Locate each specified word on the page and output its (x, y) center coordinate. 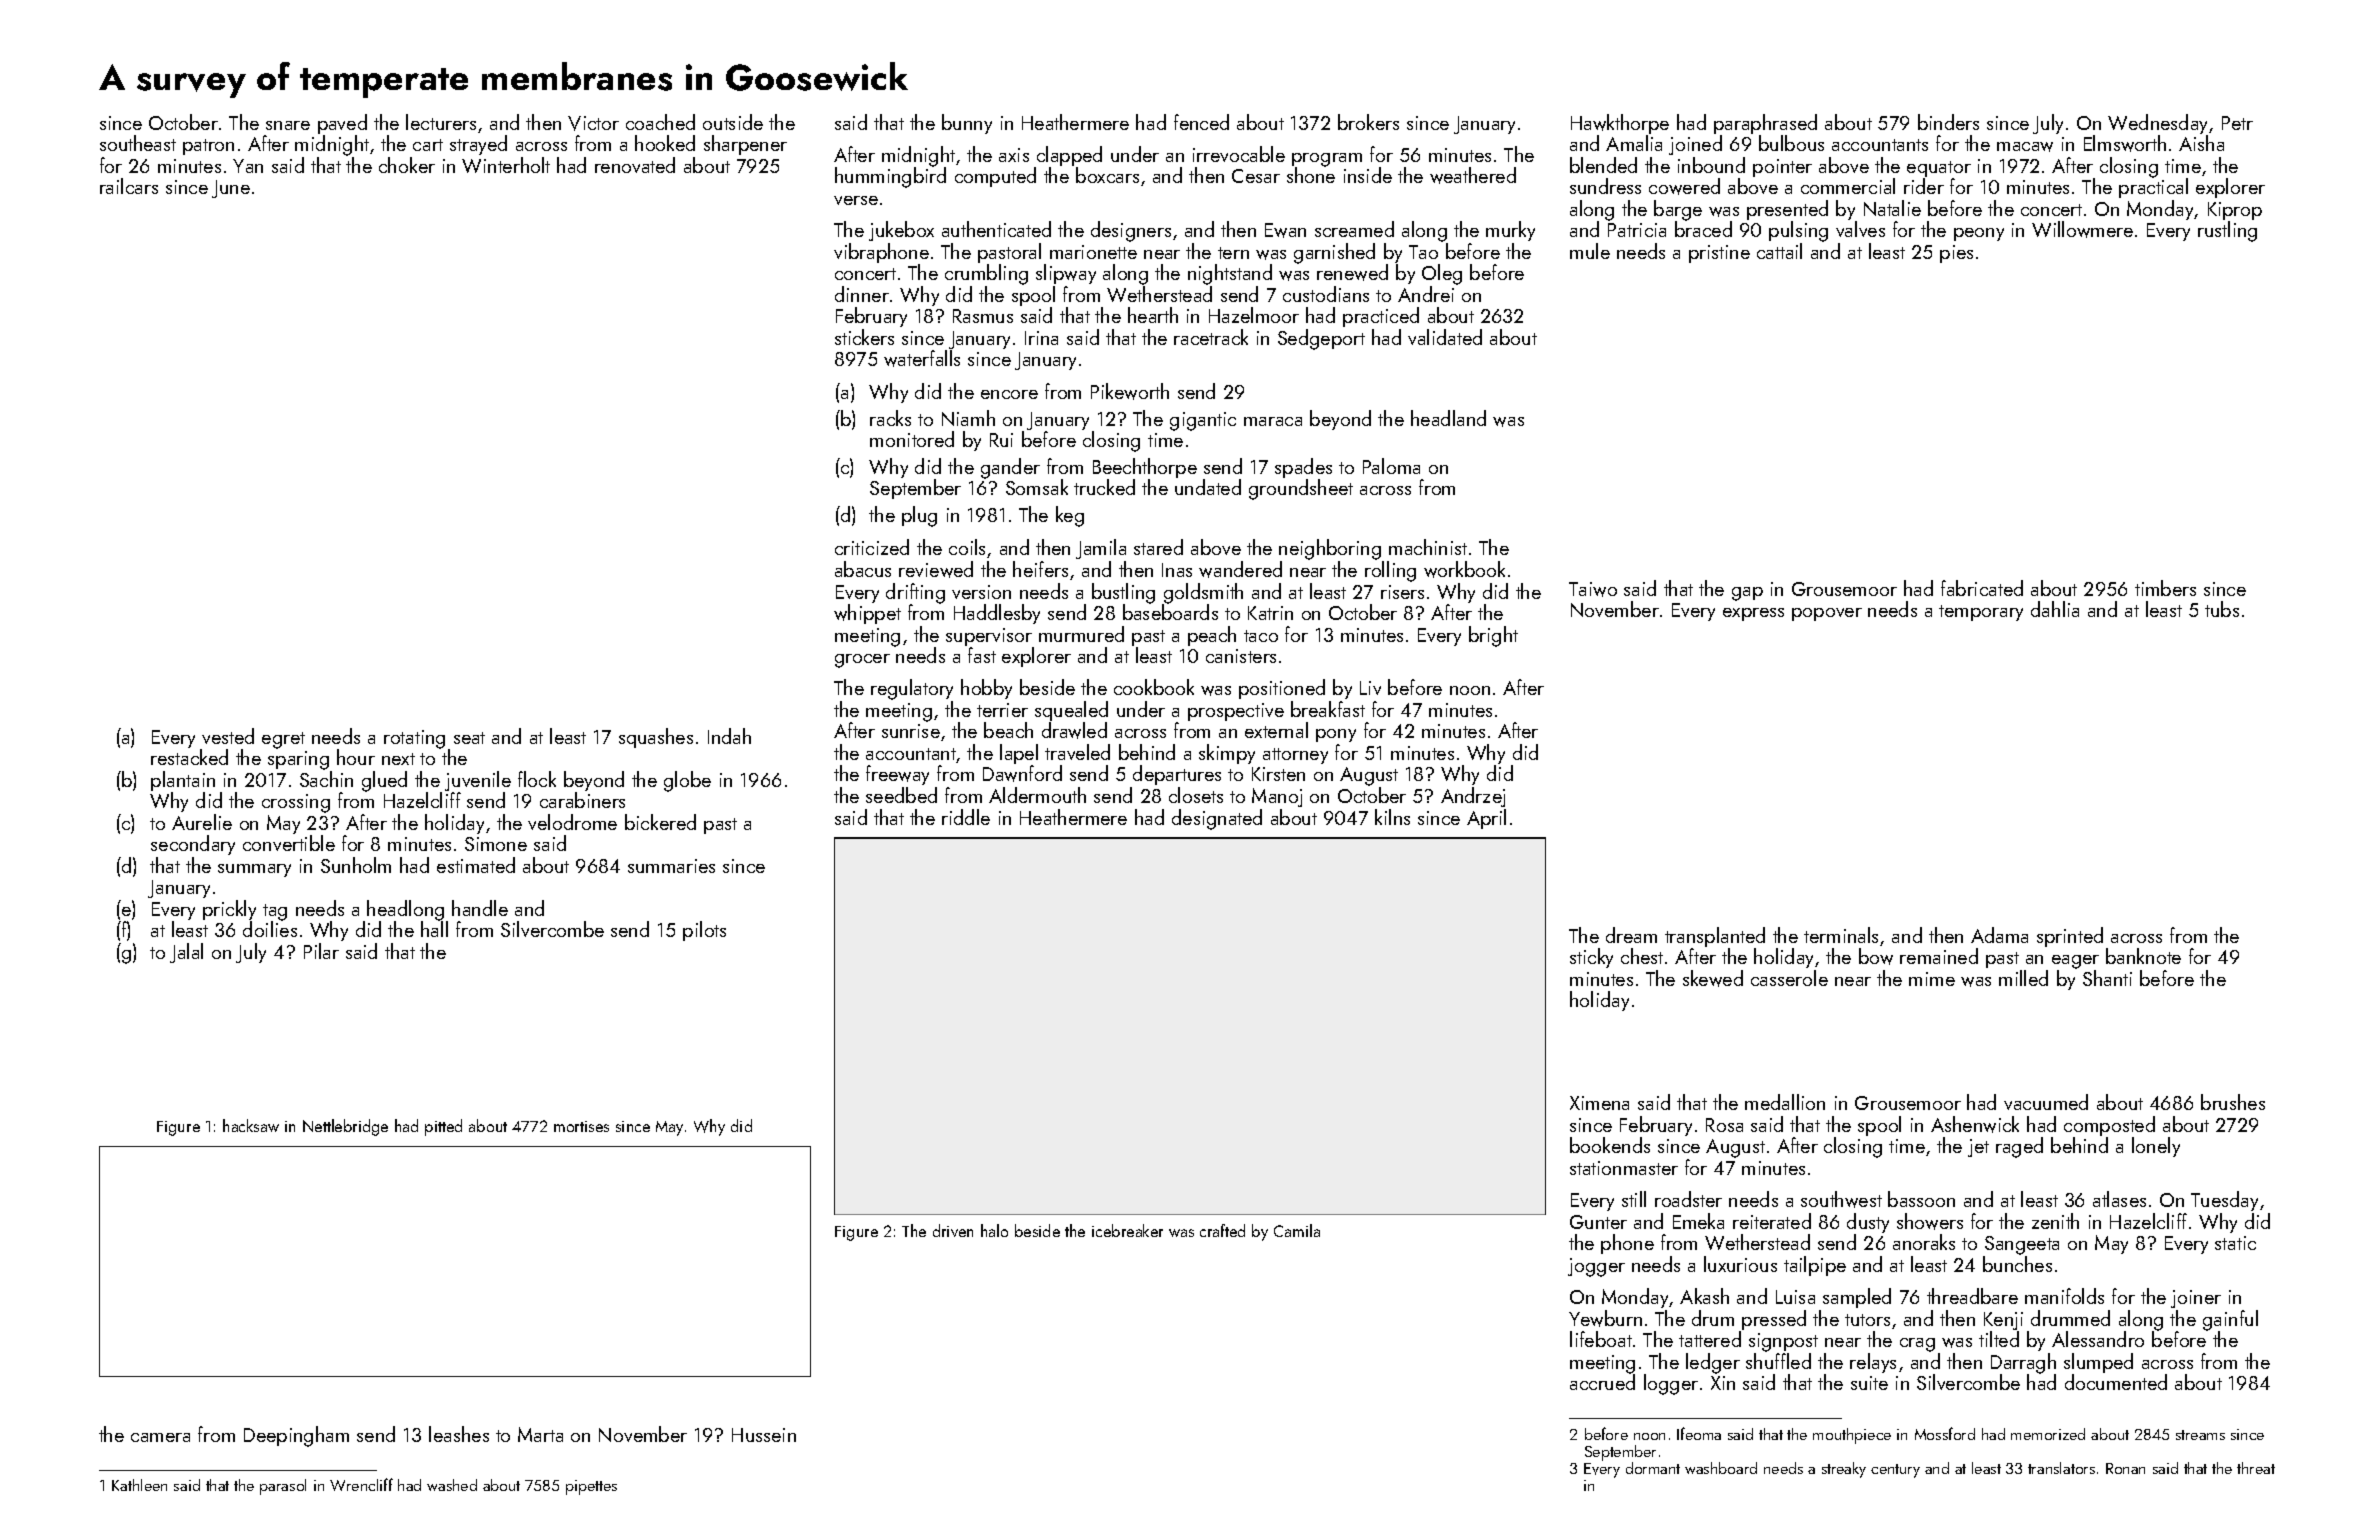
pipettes (591, 1487)
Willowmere (2082, 229)
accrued (1602, 1382)
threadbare (1972, 1296)
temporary (1981, 613)
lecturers (441, 122)
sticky (1591, 958)
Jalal (186, 953)
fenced (1201, 122)
